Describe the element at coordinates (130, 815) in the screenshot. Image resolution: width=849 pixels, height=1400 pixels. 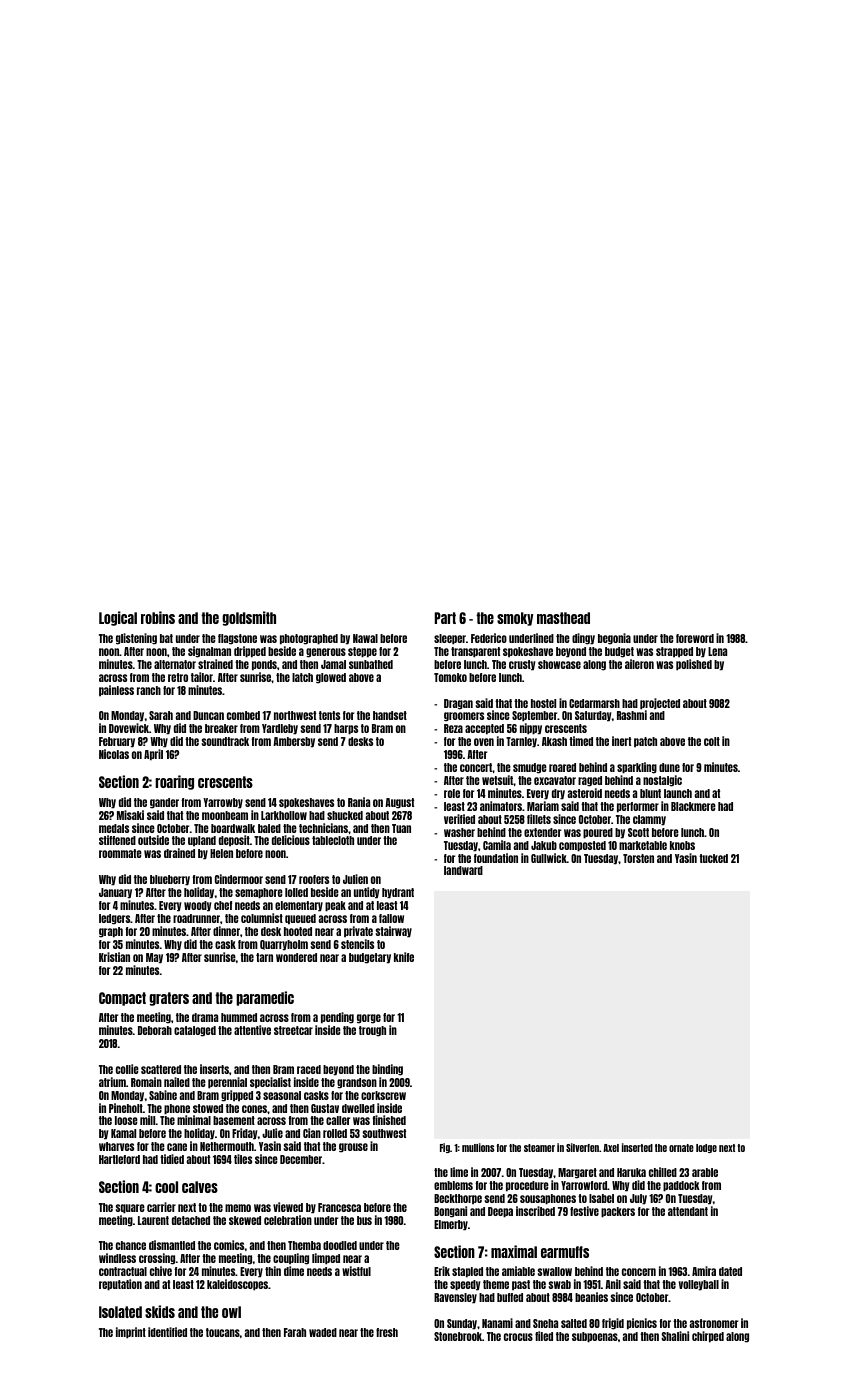
I see `Misaki` at that location.
